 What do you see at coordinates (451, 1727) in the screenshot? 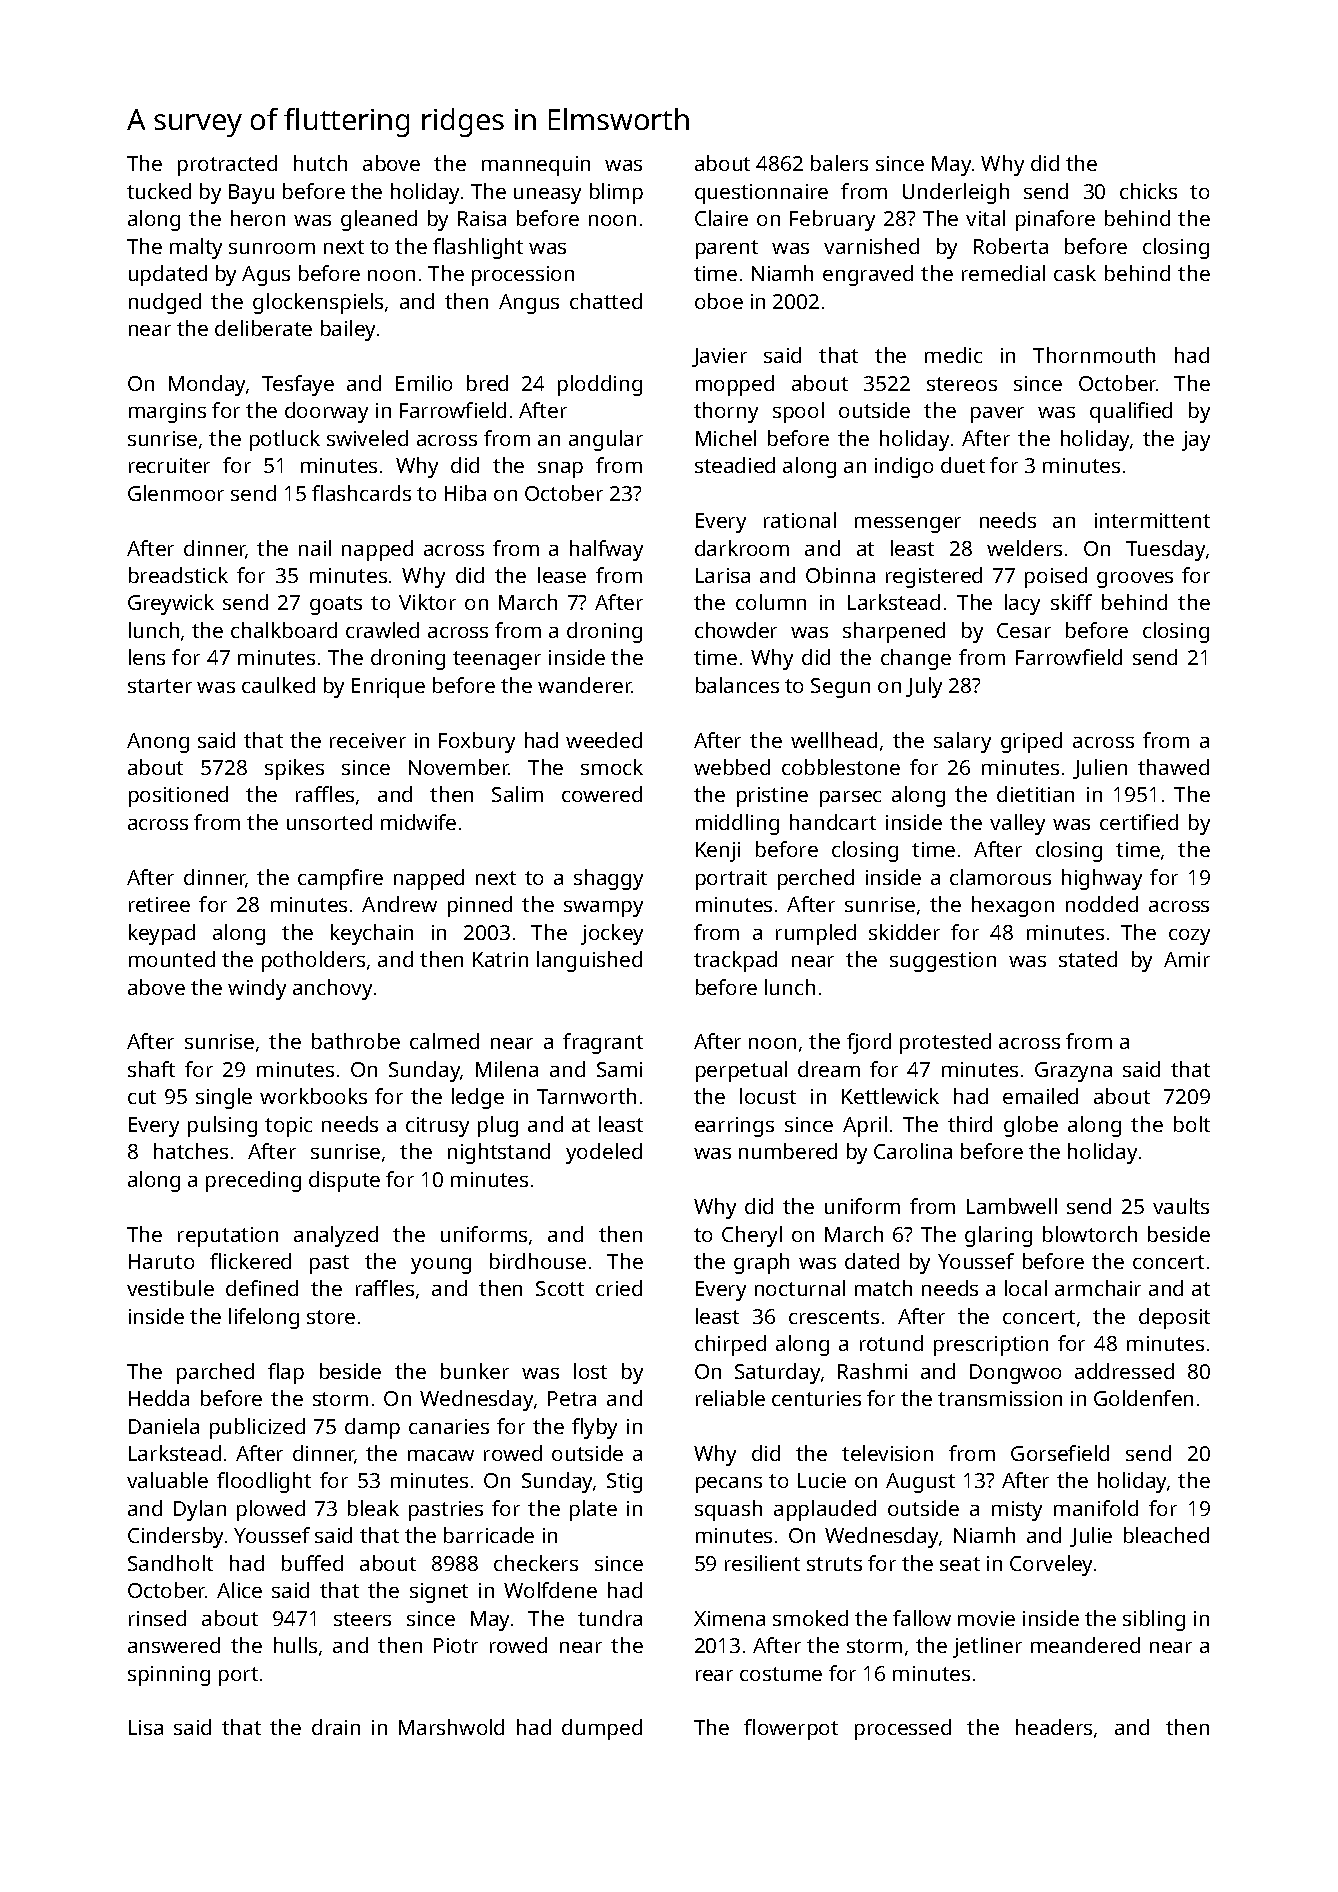
I see `Marshwold` at bounding box center [451, 1727].
